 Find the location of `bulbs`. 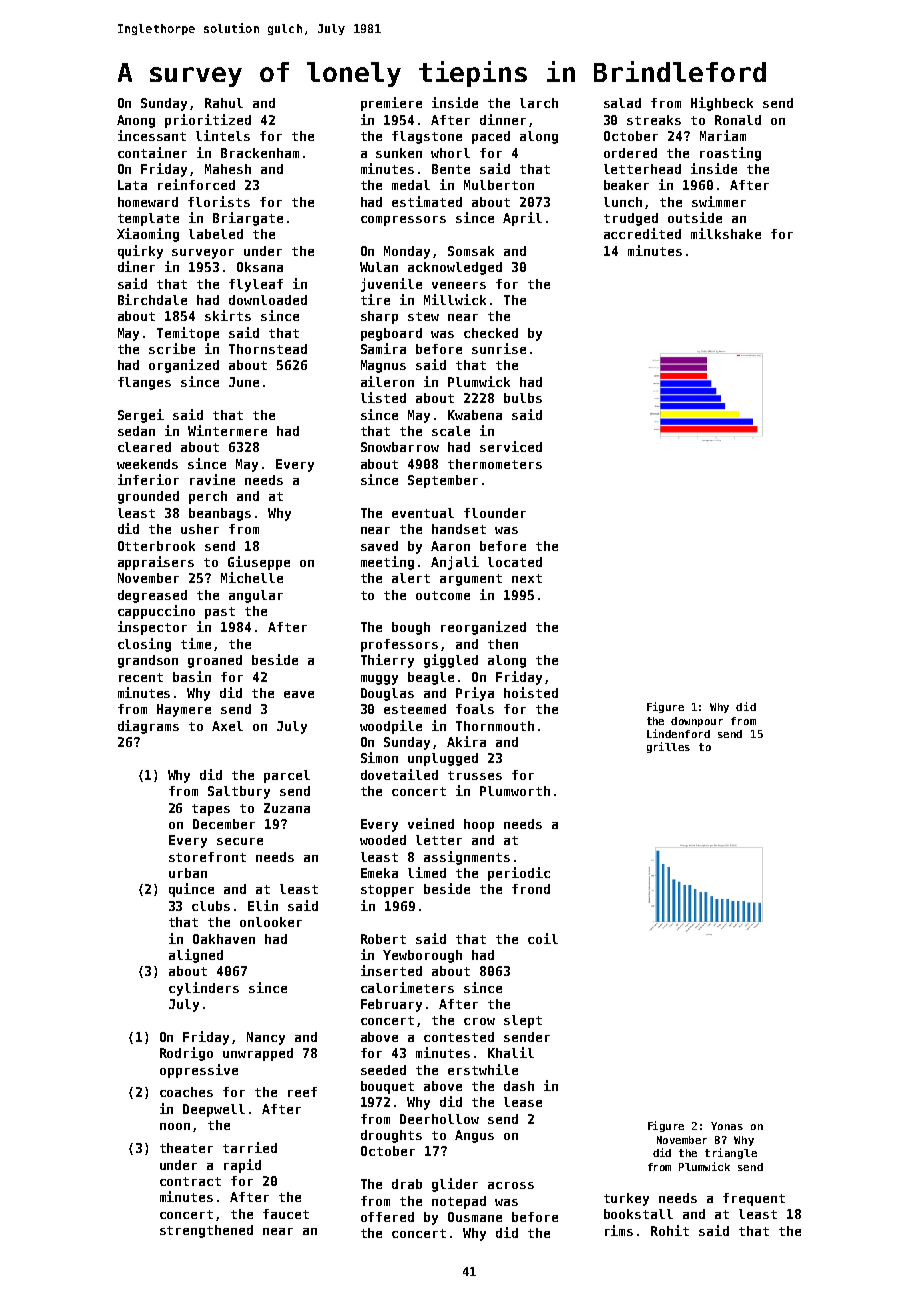

bulbs is located at coordinates (523, 398).
